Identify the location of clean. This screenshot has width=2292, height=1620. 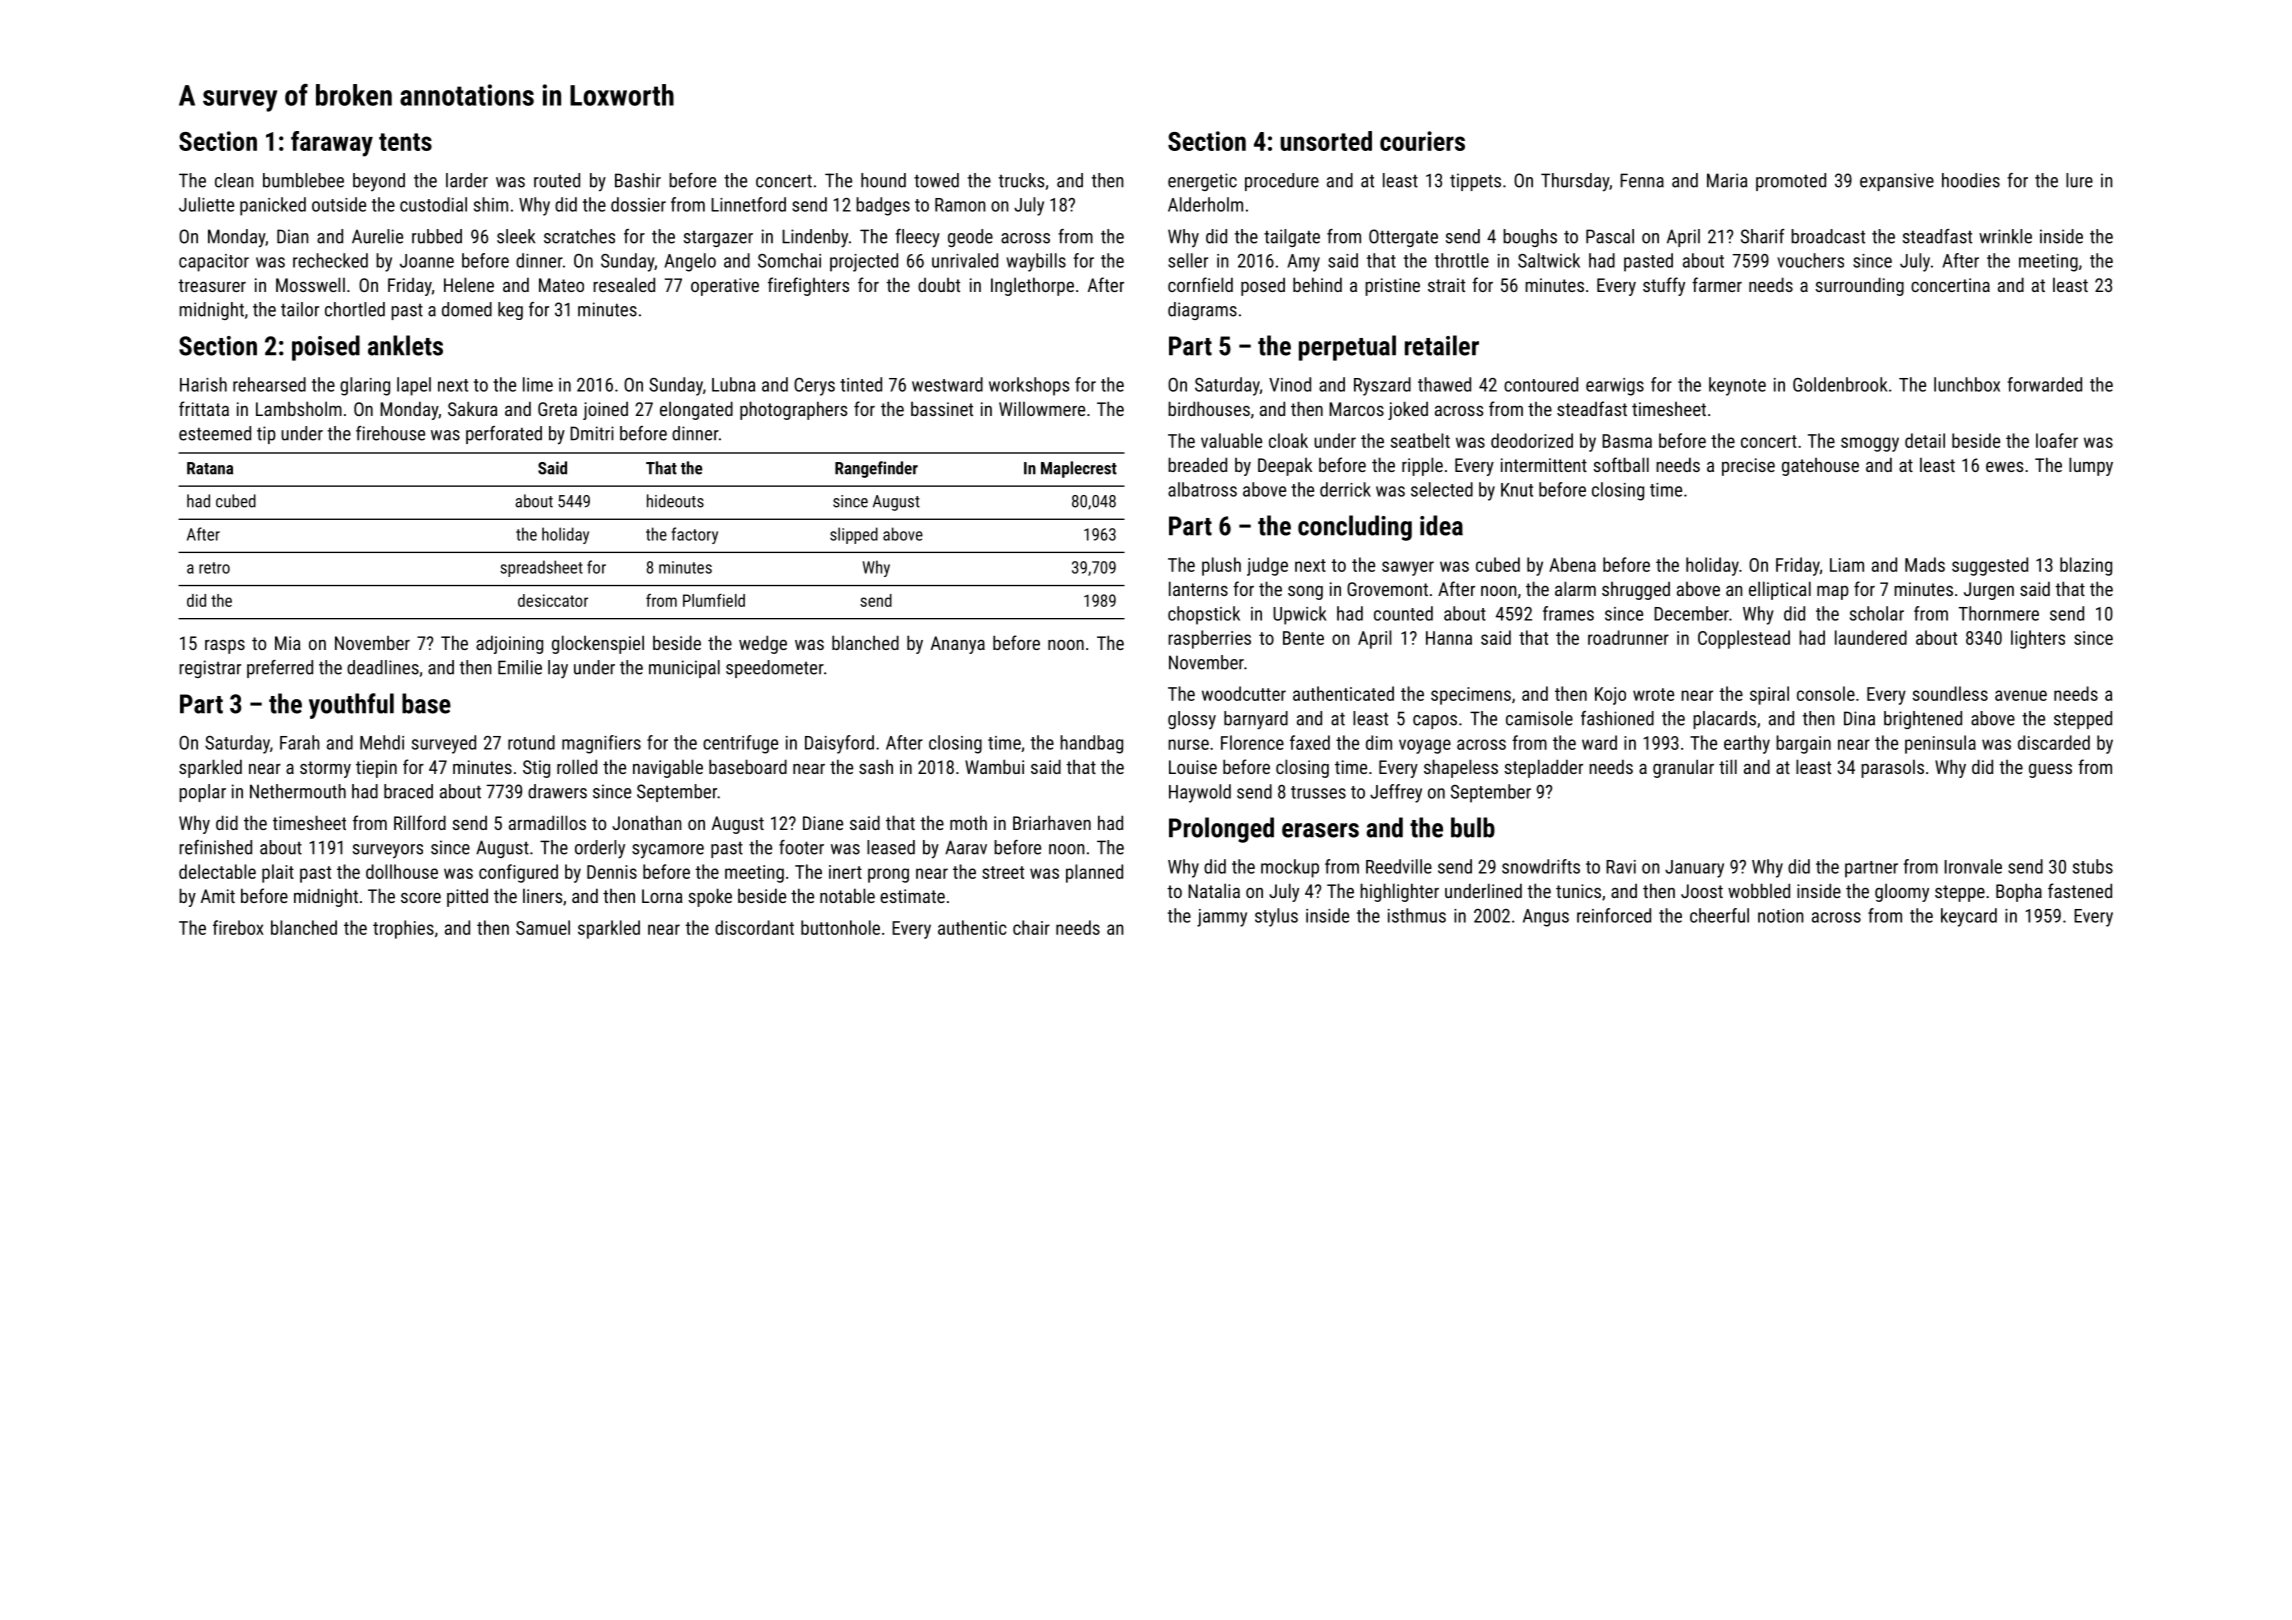
(234, 180).
